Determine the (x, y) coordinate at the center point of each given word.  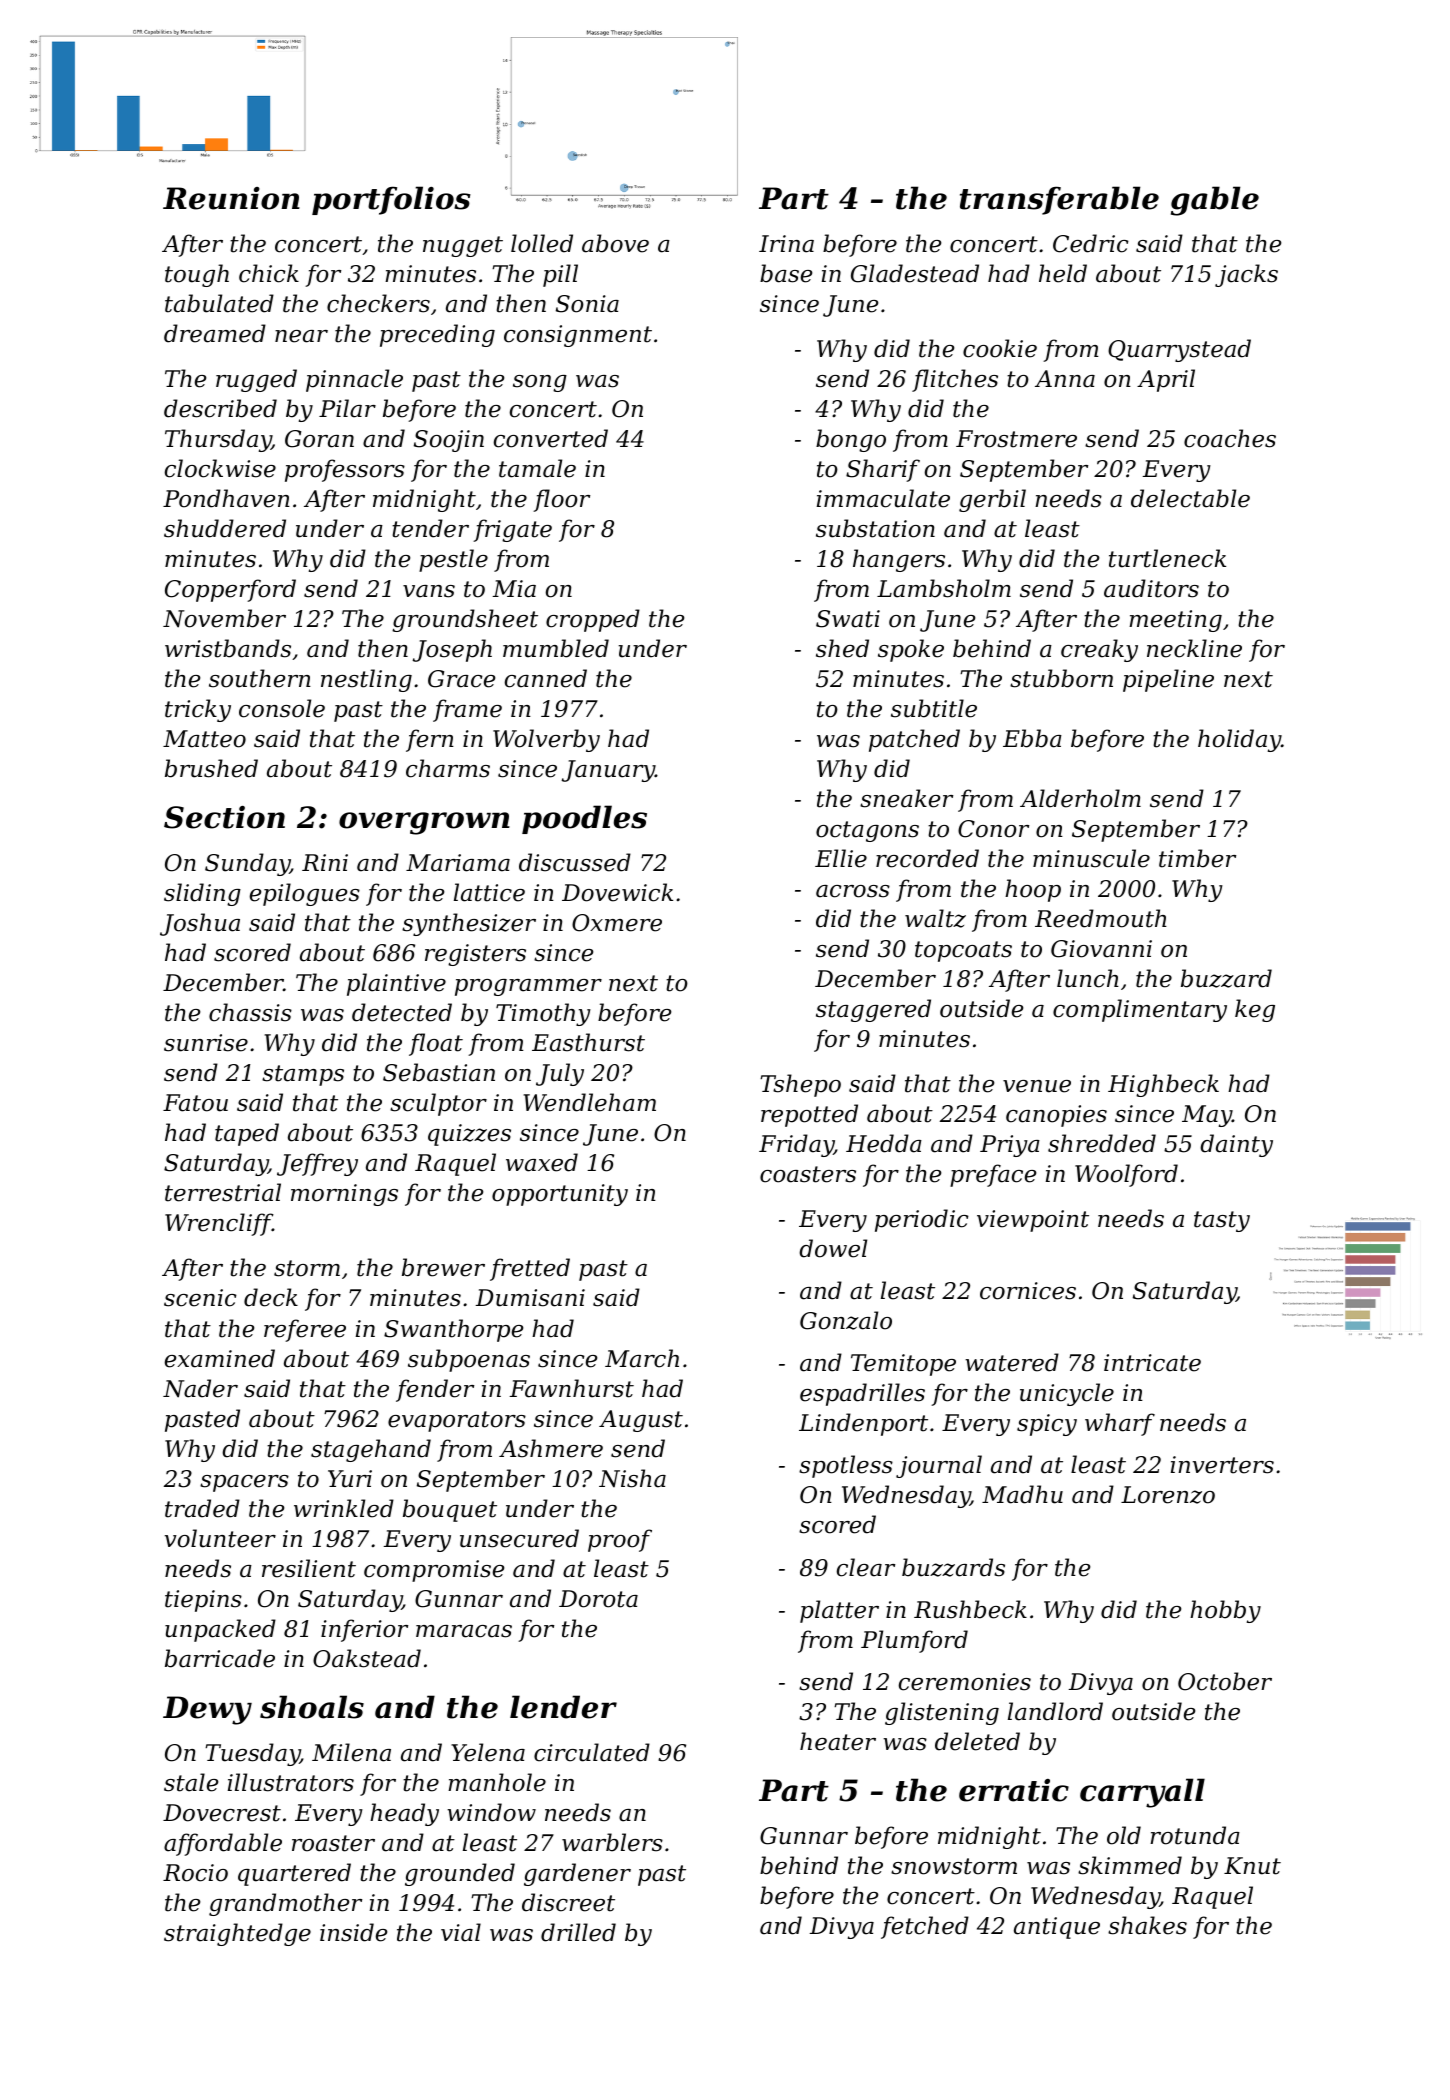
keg (1255, 1010)
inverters (1222, 1465)
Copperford (230, 590)
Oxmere (617, 923)
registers (475, 955)
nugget (463, 246)
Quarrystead (1179, 350)
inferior (364, 1630)
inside (353, 1932)
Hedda (884, 1143)
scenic (200, 1298)
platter (839, 1611)
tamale (537, 468)
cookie (1000, 348)
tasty (1222, 1221)
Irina (786, 244)
